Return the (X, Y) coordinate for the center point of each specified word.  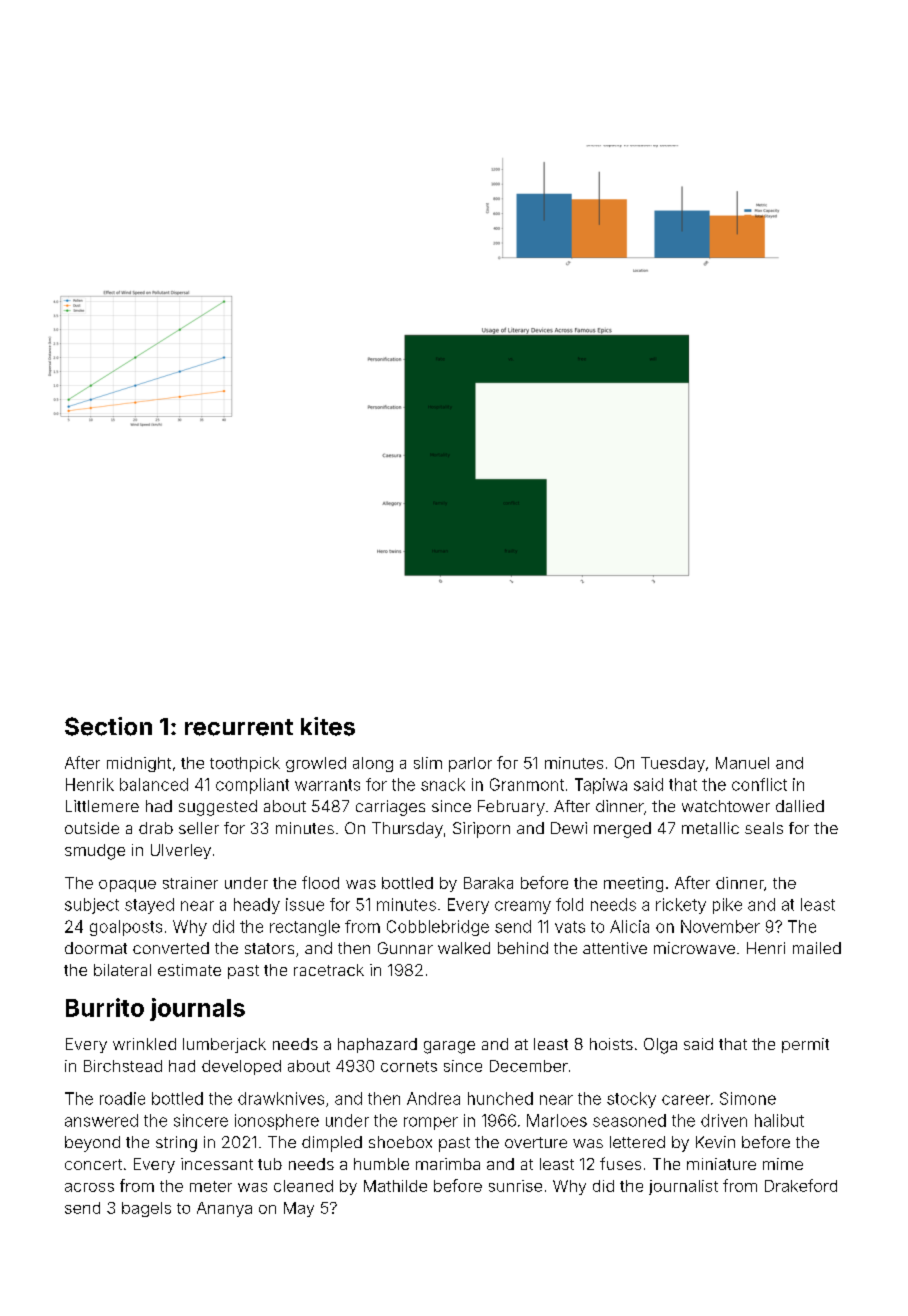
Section (108, 726)
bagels (146, 1209)
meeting (633, 884)
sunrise (515, 1186)
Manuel (742, 763)
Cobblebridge (438, 928)
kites (328, 726)
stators (269, 948)
